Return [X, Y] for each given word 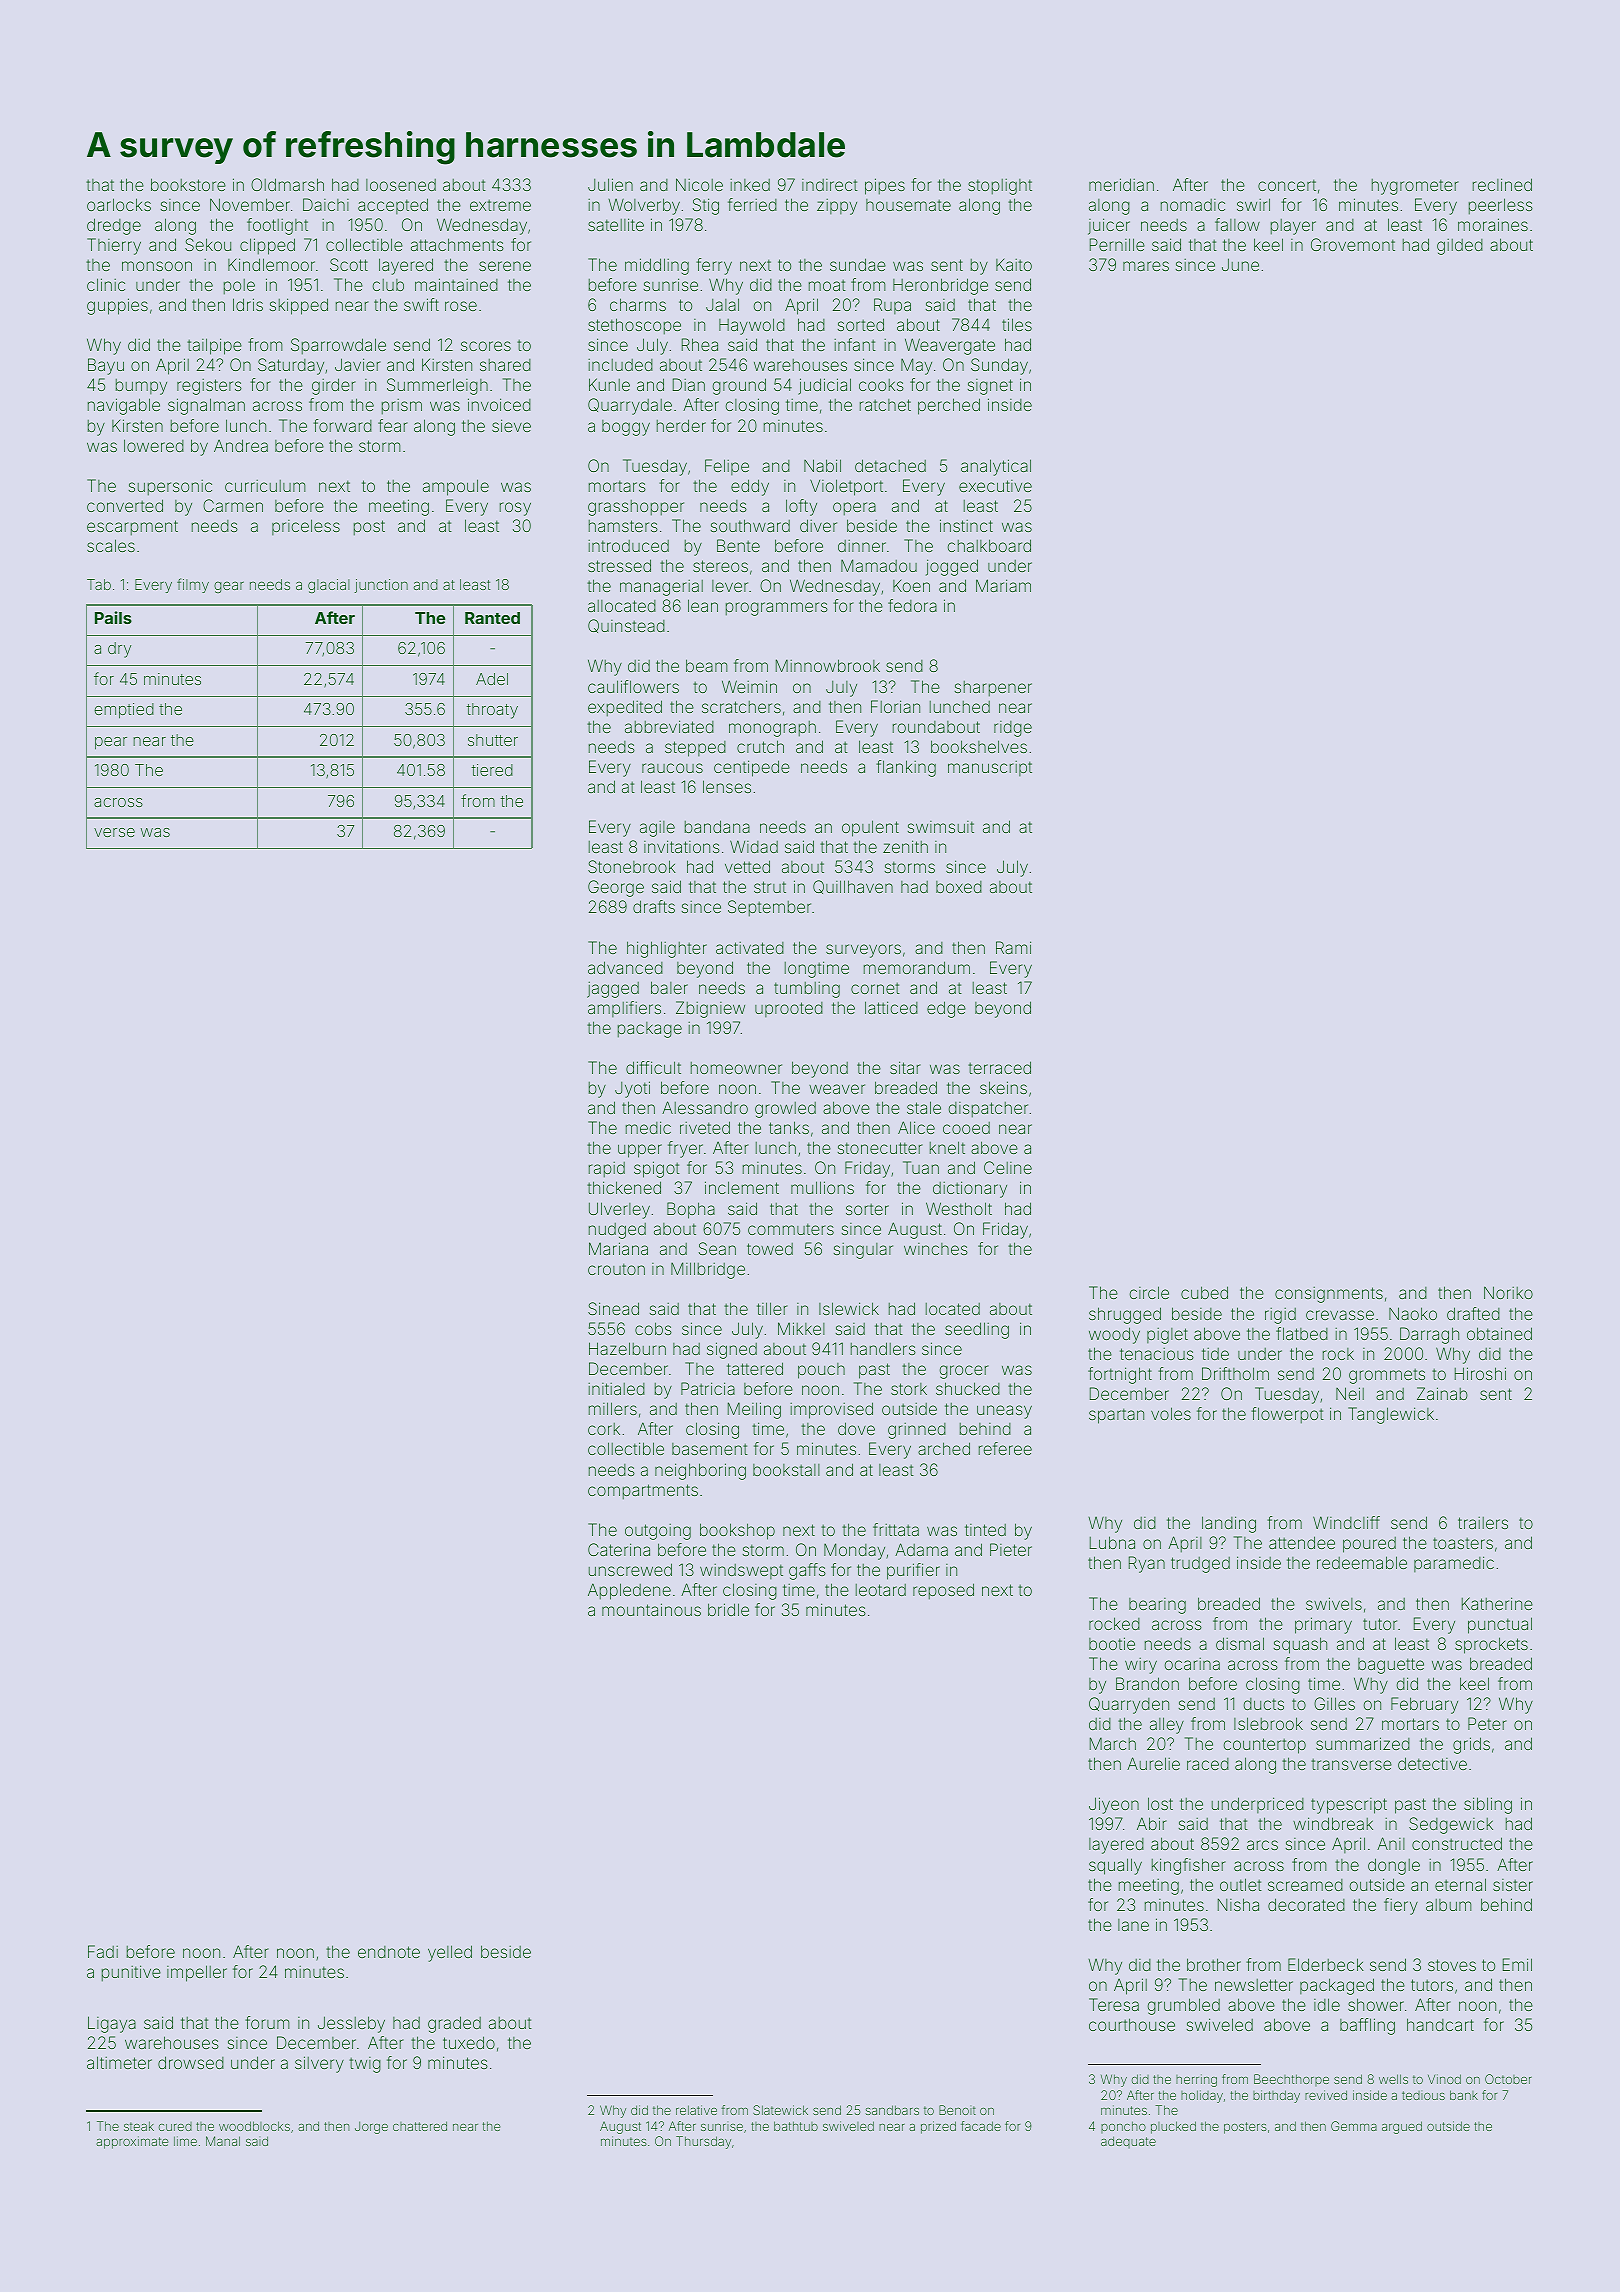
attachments [457, 244]
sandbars [892, 2110]
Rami [1013, 947]
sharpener [993, 689]
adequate [1128, 2142]
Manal [223, 2141]
